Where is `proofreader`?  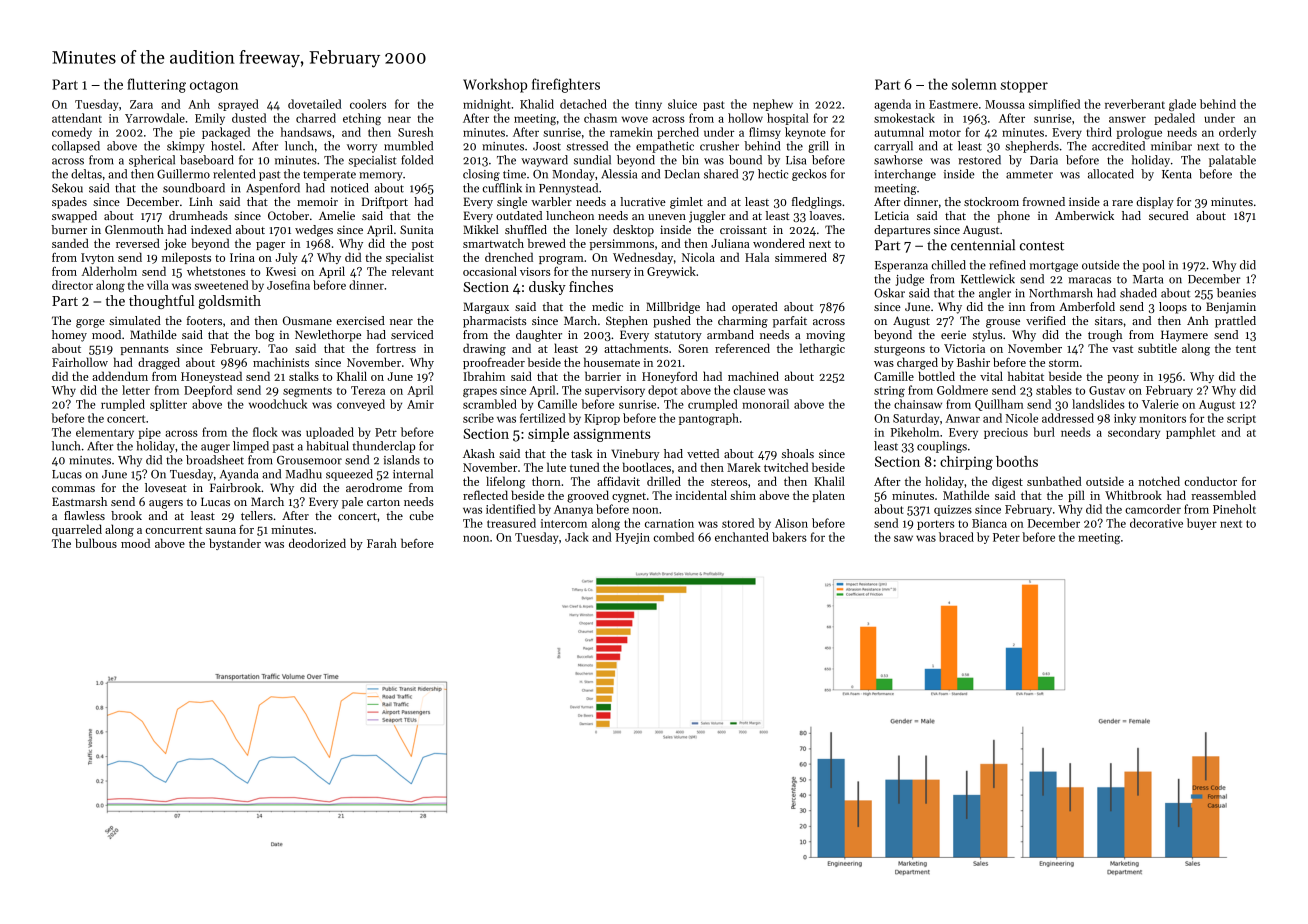 proofreader is located at coordinates (494, 363).
